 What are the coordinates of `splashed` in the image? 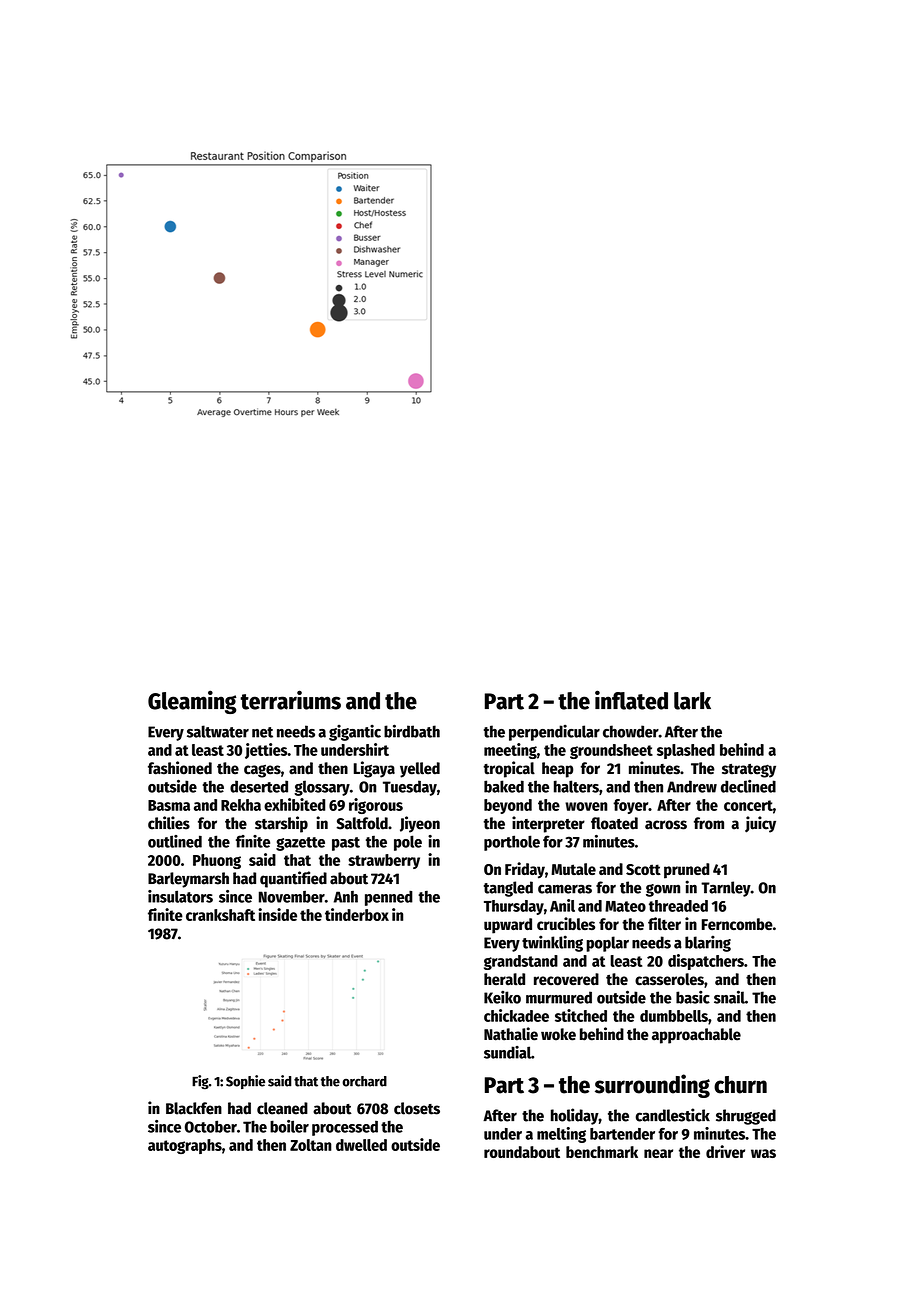 It's located at (686, 751).
